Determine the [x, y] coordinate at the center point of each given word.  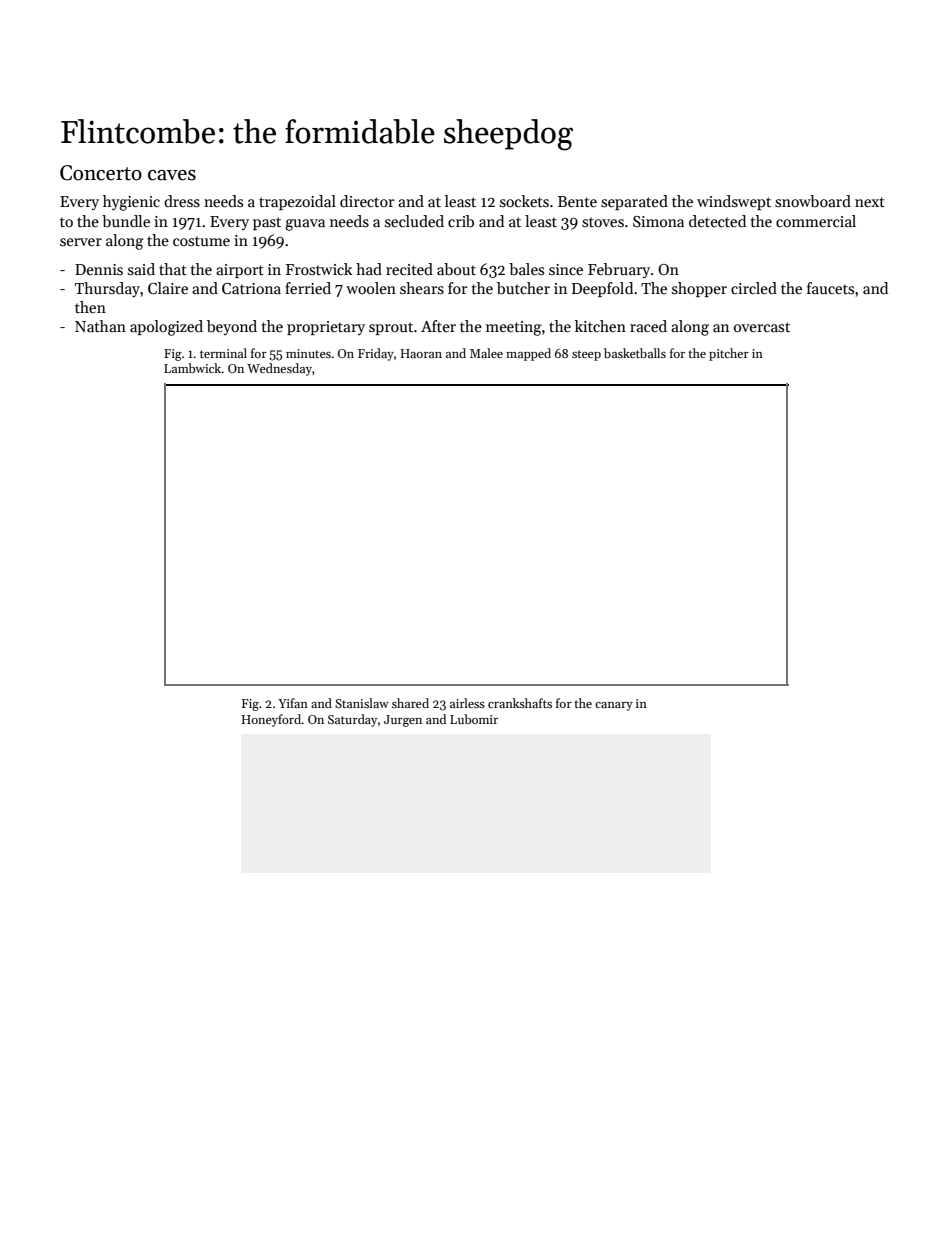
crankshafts [520, 703]
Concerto [101, 173]
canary [614, 706]
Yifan [293, 703]
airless [467, 703]
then [90, 307]
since [566, 269]
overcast [762, 327]
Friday [376, 354]
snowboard [813, 201]
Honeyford [272, 720]
